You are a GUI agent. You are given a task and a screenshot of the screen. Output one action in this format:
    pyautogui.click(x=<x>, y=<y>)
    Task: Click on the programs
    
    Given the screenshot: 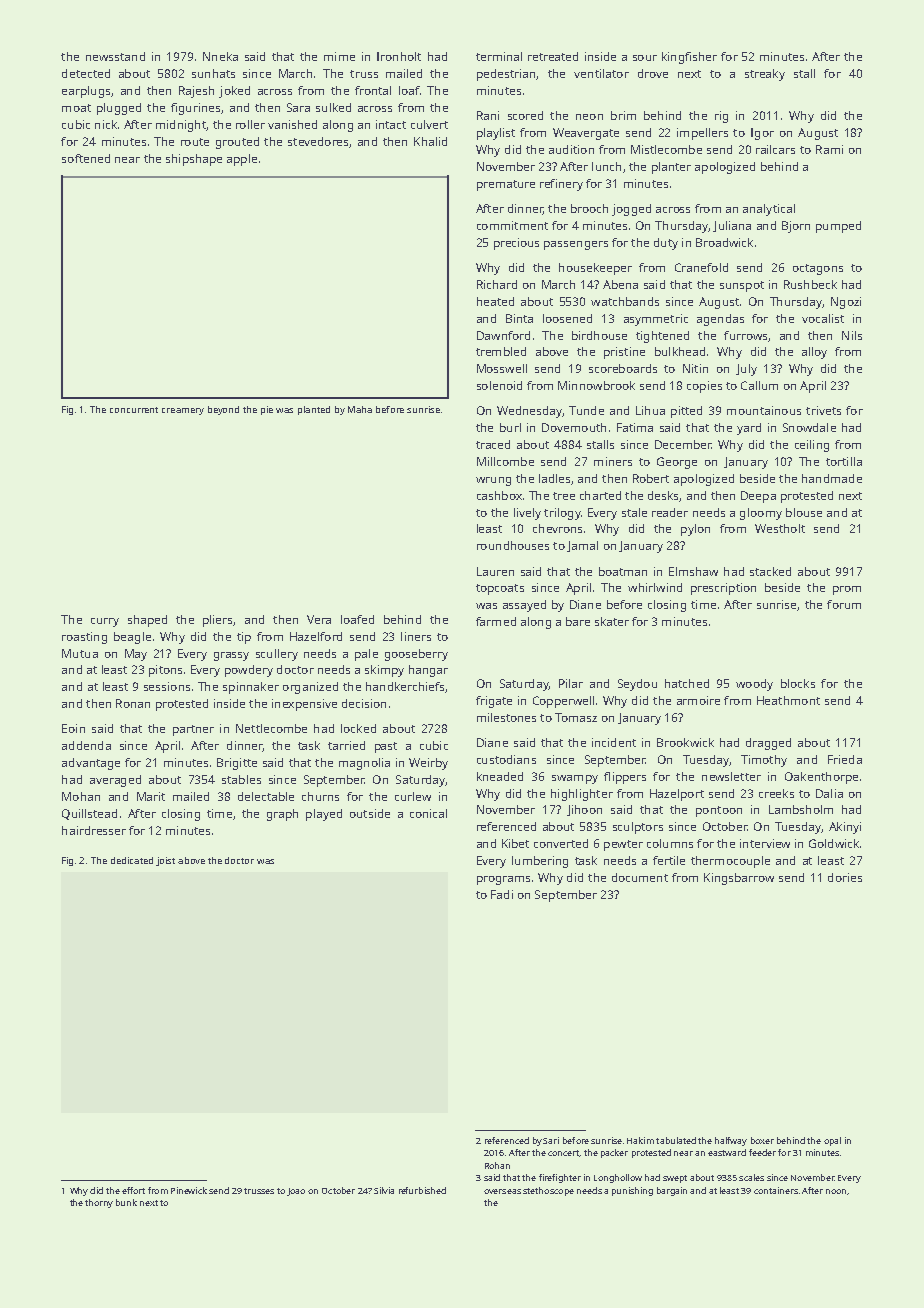 What is the action you would take?
    pyautogui.click(x=503, y=880)
